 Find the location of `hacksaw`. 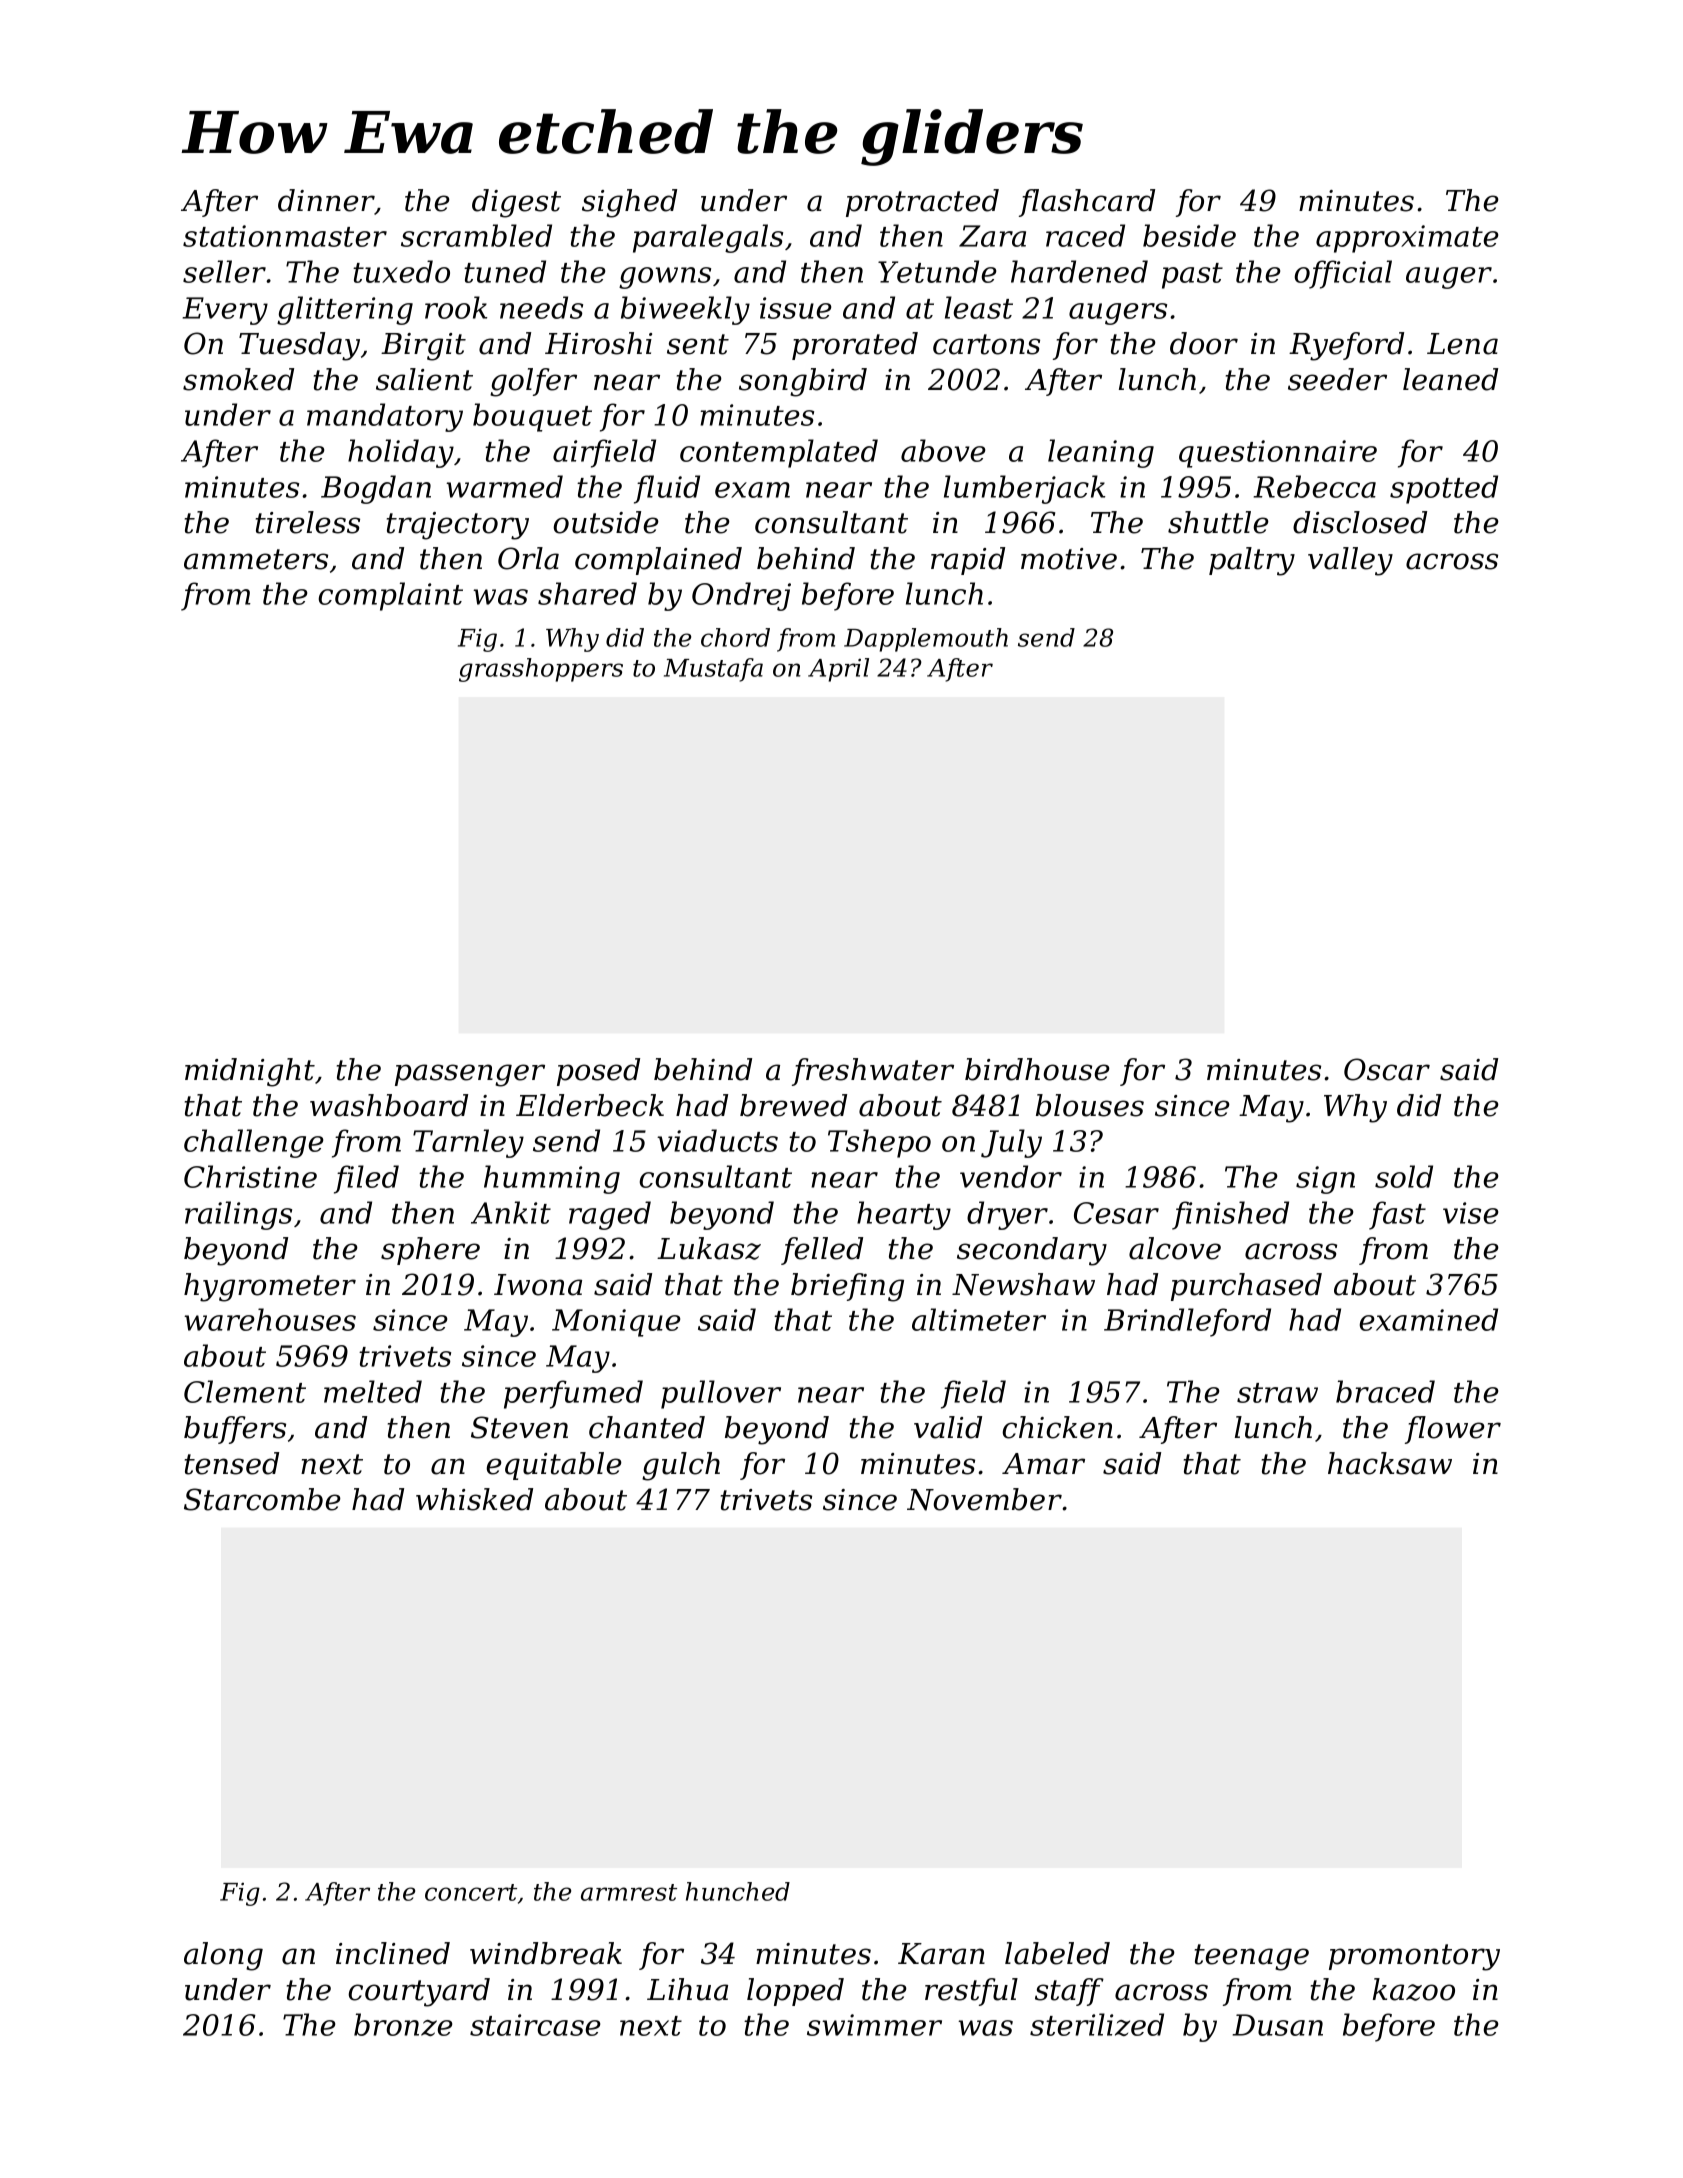

hacksaw is located at coordinates (1390, 1463).
